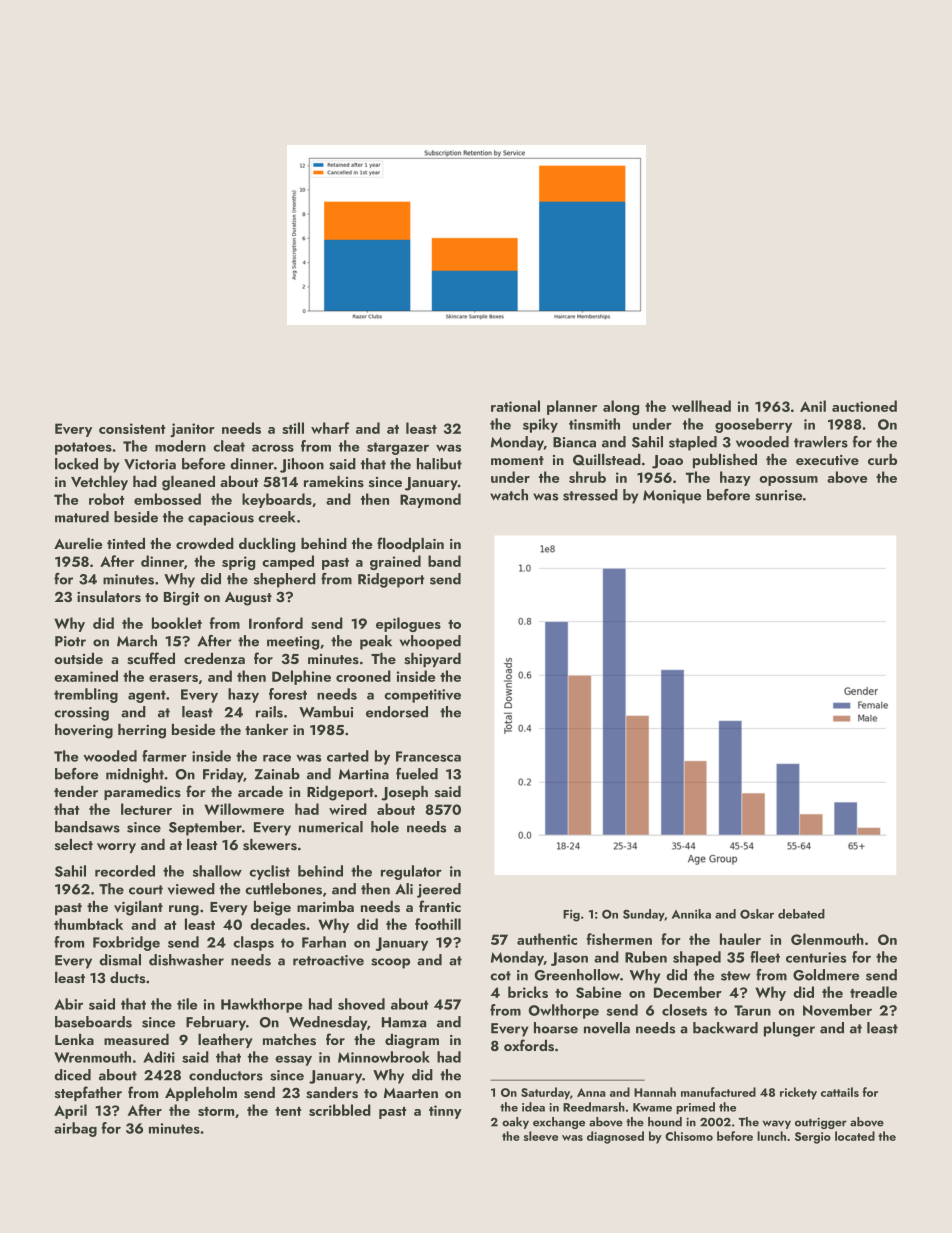 Image resolution: width=952 pixels, height=1233 pixels. I want to click on endorsed, so click(397, 712).
